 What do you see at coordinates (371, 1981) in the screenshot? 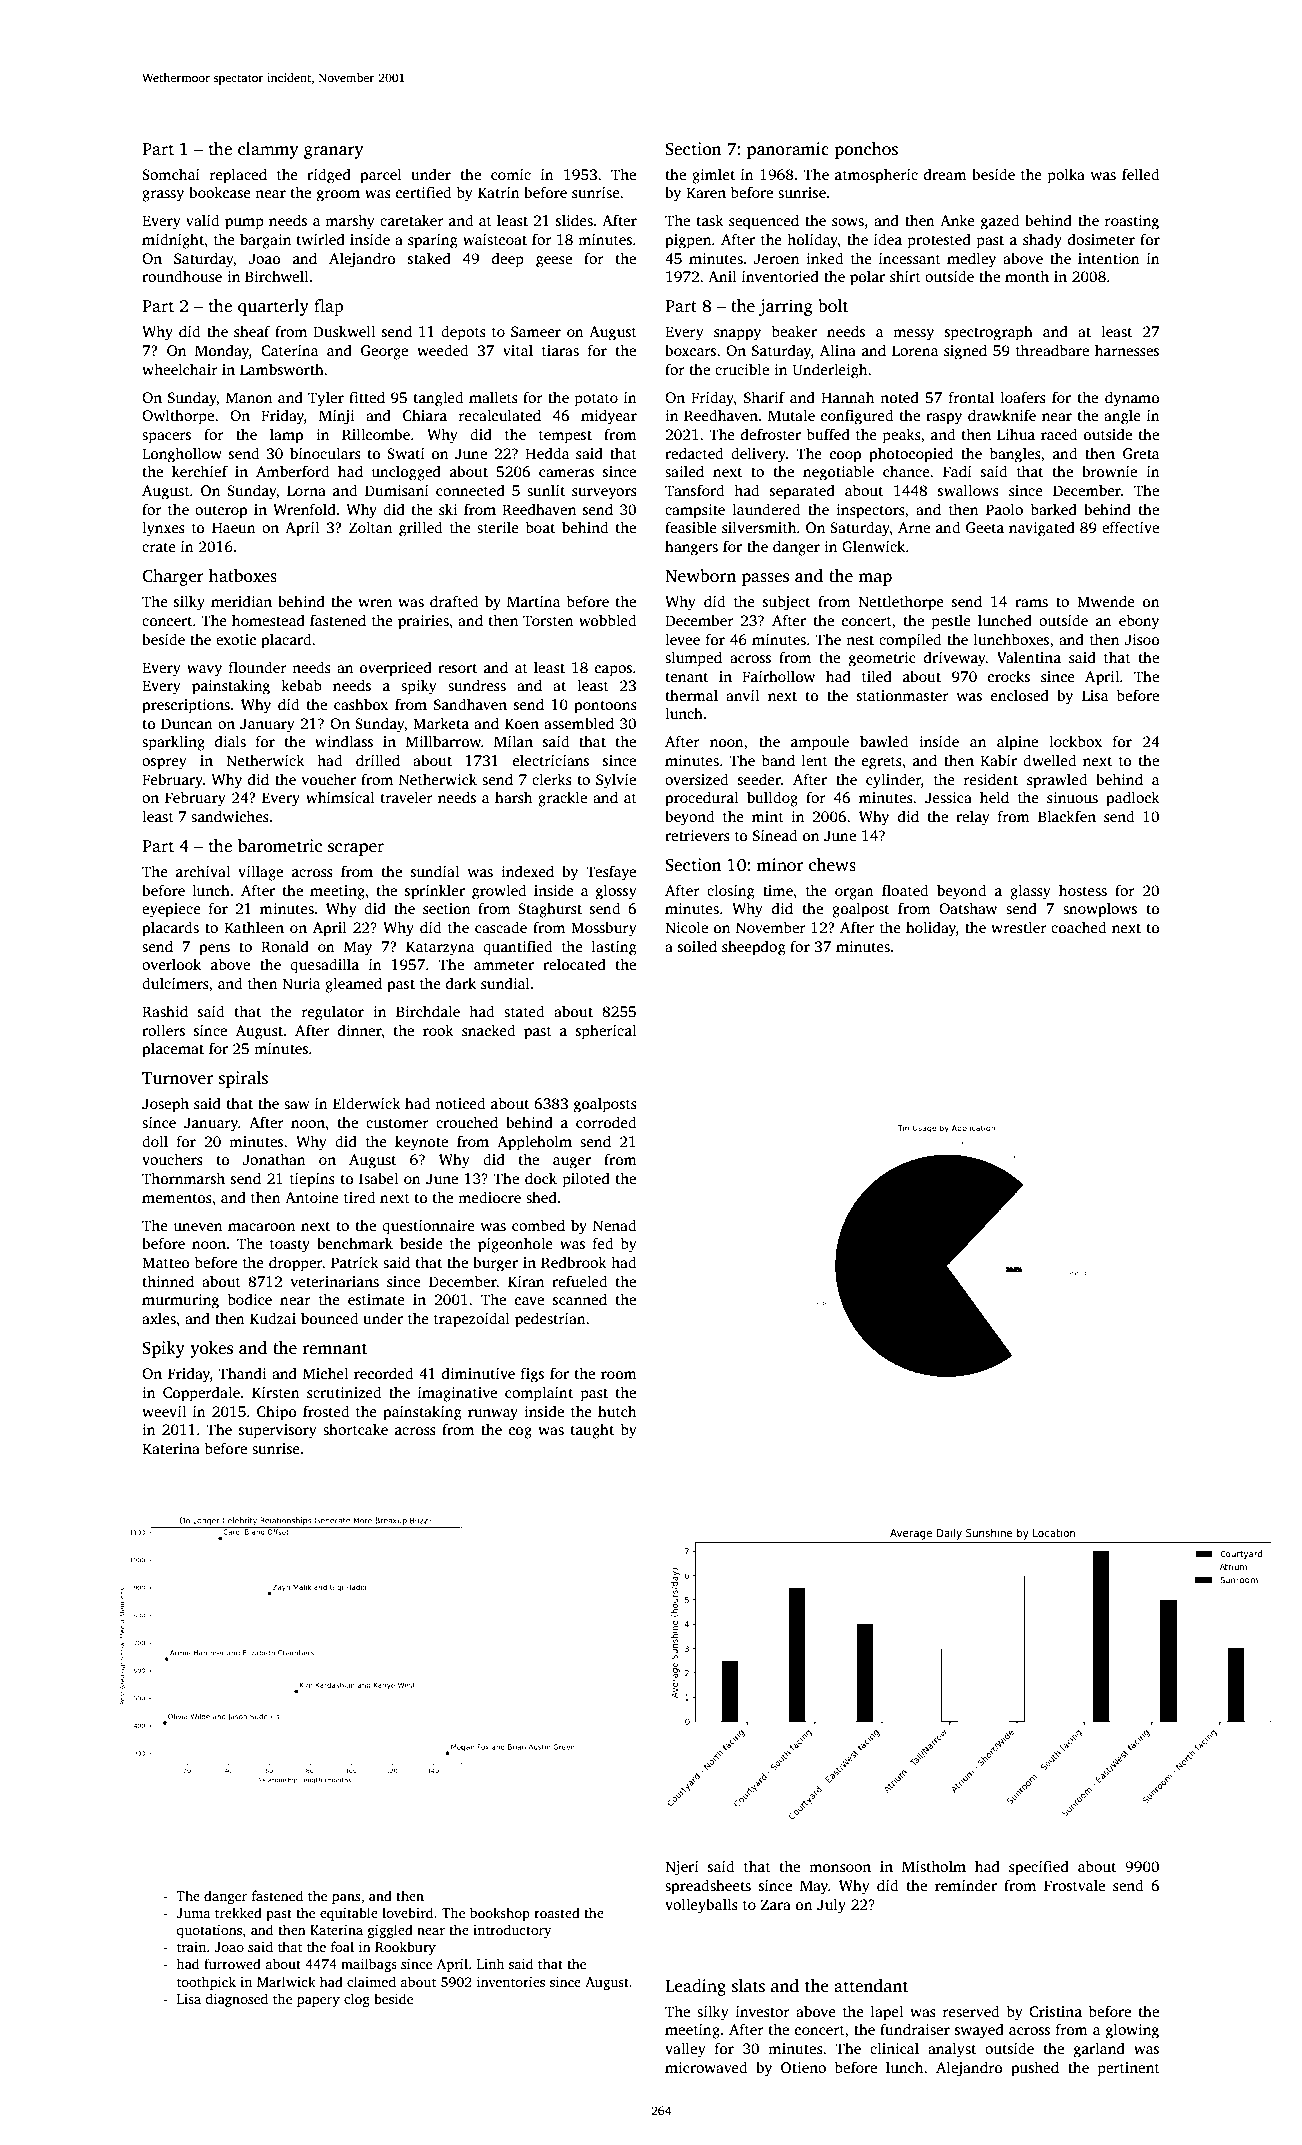
I see `claimed` at bounding box center [371, 1981].
